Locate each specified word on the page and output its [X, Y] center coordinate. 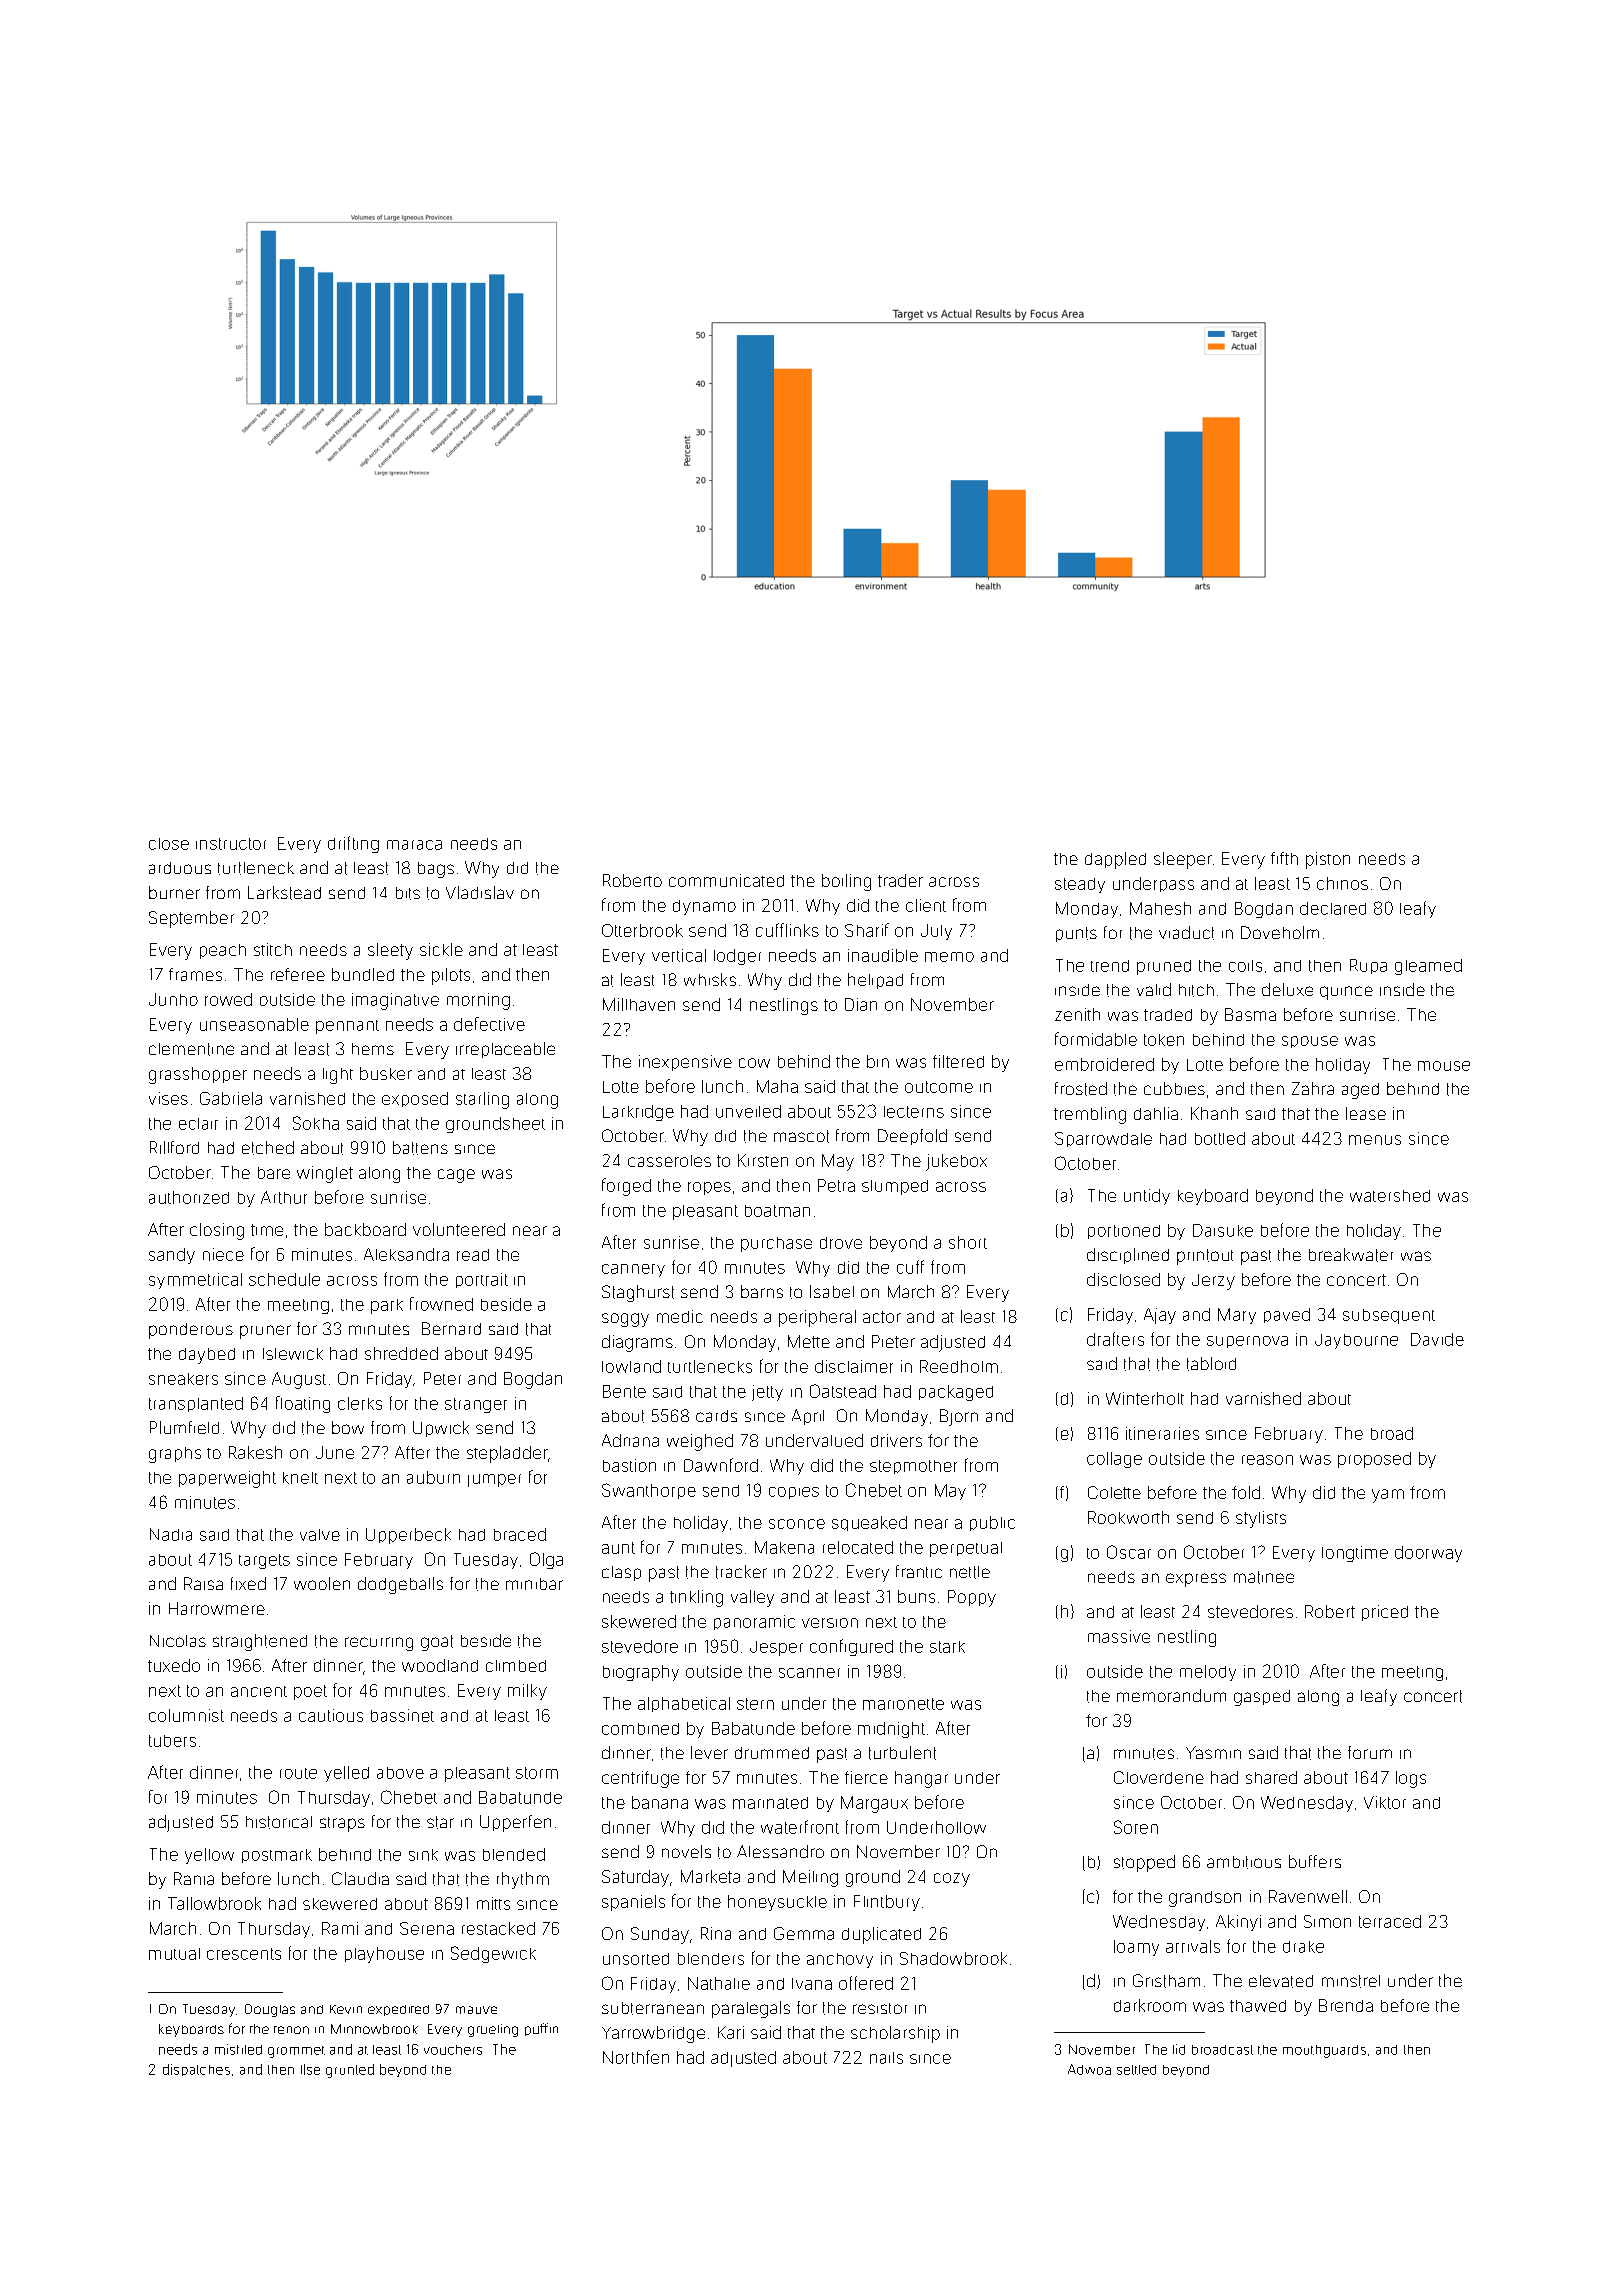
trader [900, 880]
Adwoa [1089, 2069]
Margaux [874, 1804]
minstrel [1351, 1981]
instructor [231, 844]
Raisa [203, 1583]
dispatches [196, 2070]
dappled [1115, 860]
